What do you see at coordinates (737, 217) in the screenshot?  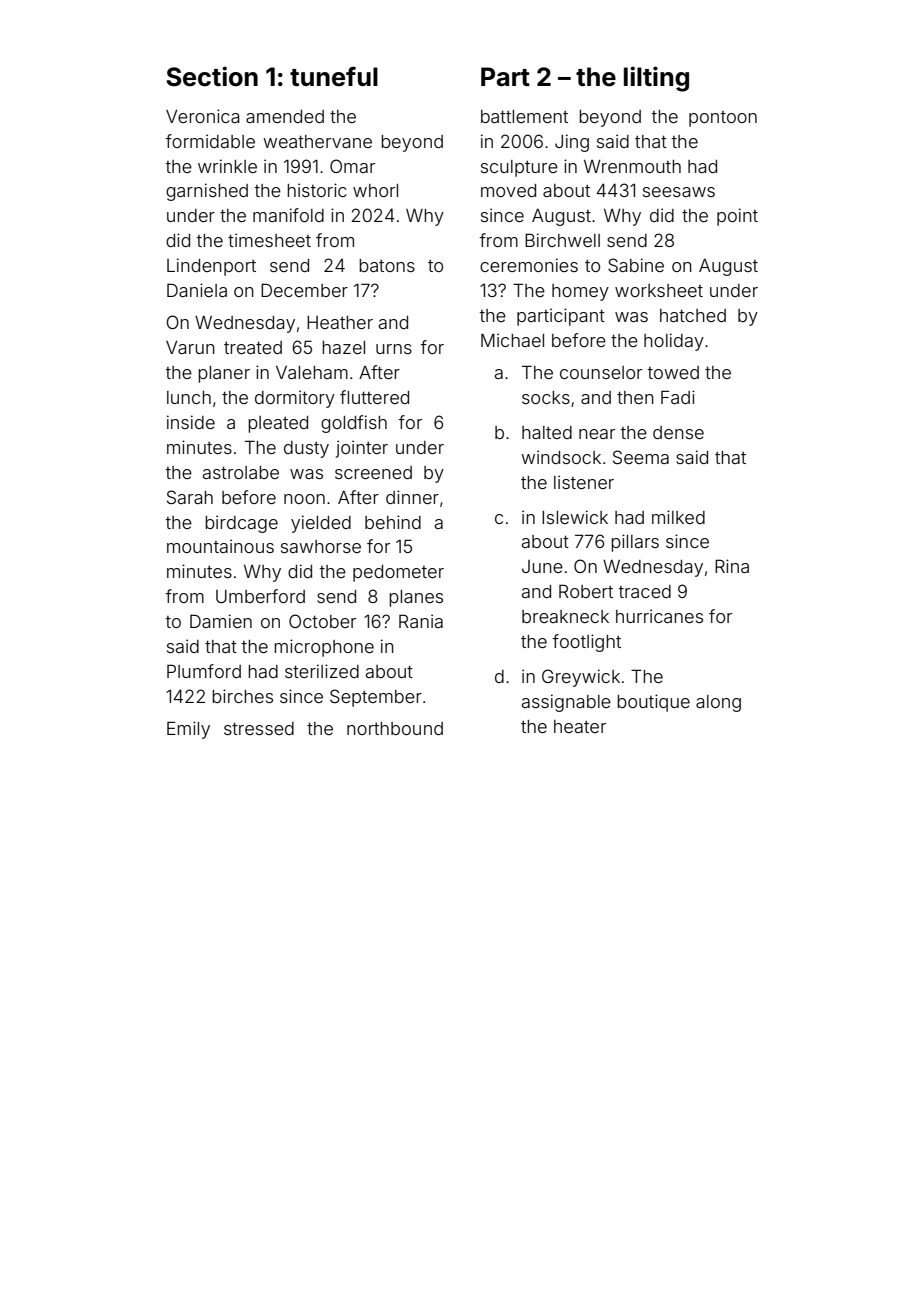 I see `point` at bounding box center [737, 217].
